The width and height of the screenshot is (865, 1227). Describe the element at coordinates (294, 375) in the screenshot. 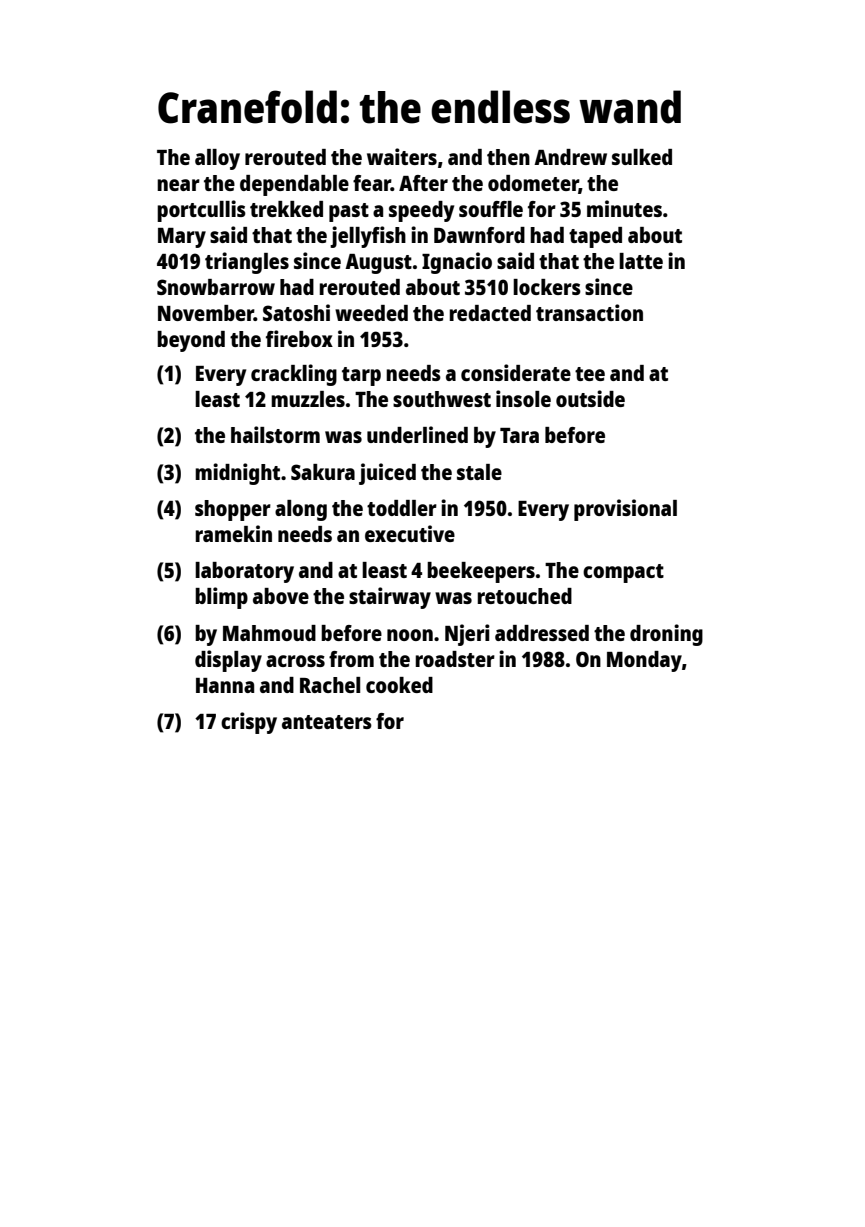

I see `crackling` at that location.
